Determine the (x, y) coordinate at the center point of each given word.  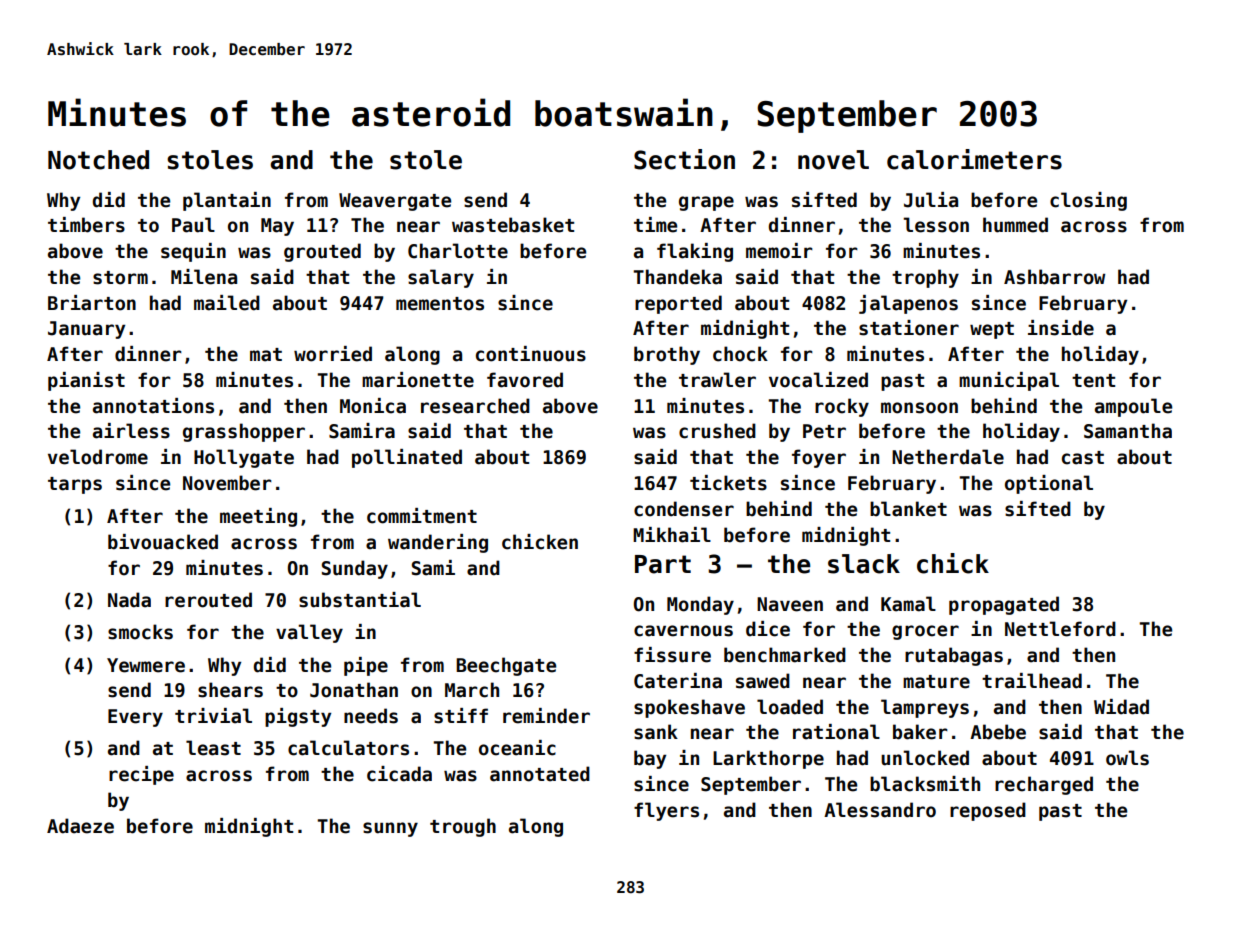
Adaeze (80, 826)
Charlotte (458, 251)
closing (1088, 201)
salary (441, 278)
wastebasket (513, 225)
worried (333, 354)
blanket (908, 509)
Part (663, 564)
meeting (258, 517)
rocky (842, 407)
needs (371, 716)
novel (833, 160)
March (472, 690)
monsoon (919, 408)
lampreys (925, 708)
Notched (98, 160)
